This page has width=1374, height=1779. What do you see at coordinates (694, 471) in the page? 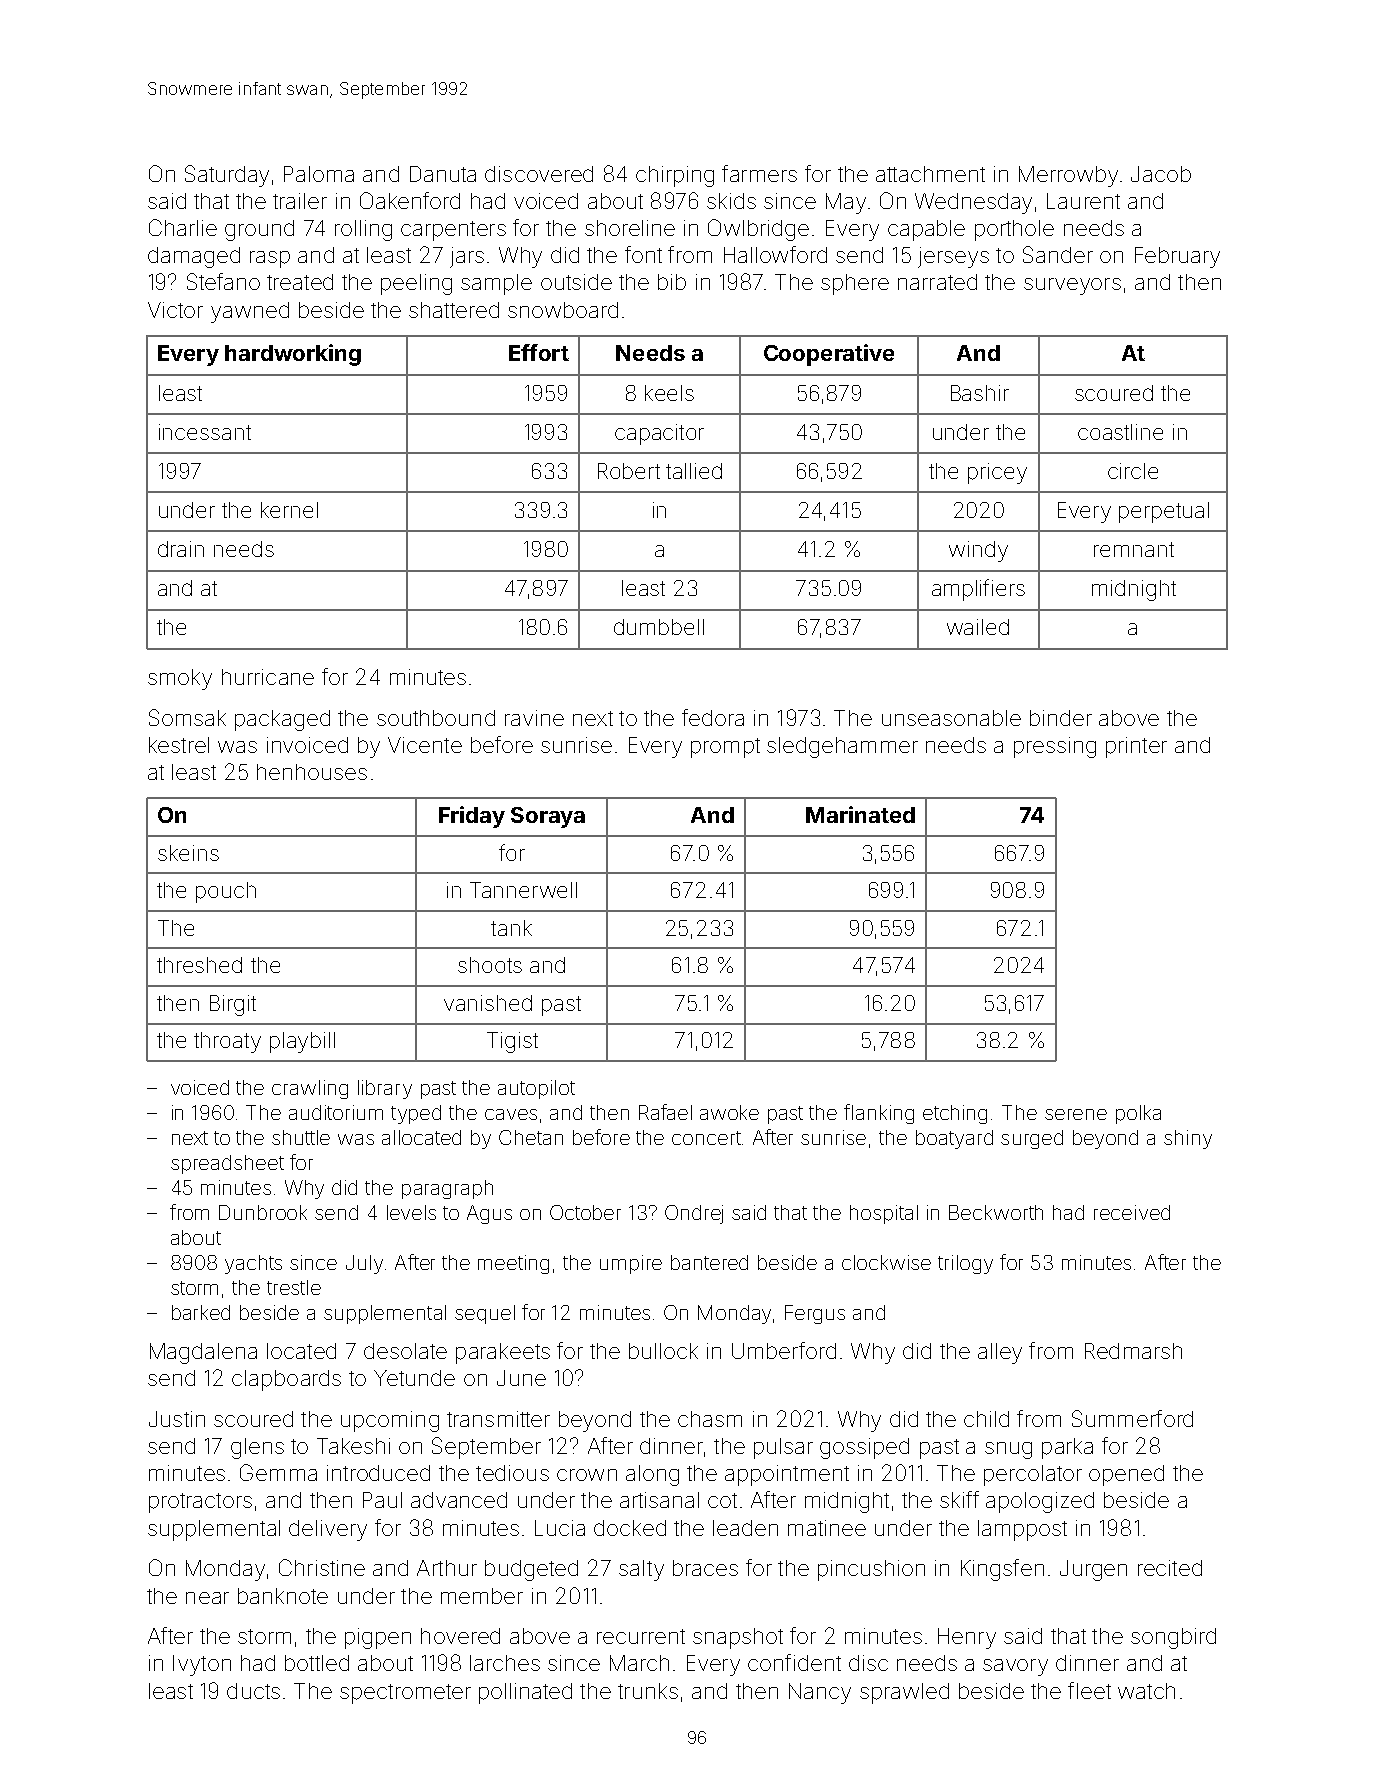
I see `tallied` at bounding box center [694, 471].
